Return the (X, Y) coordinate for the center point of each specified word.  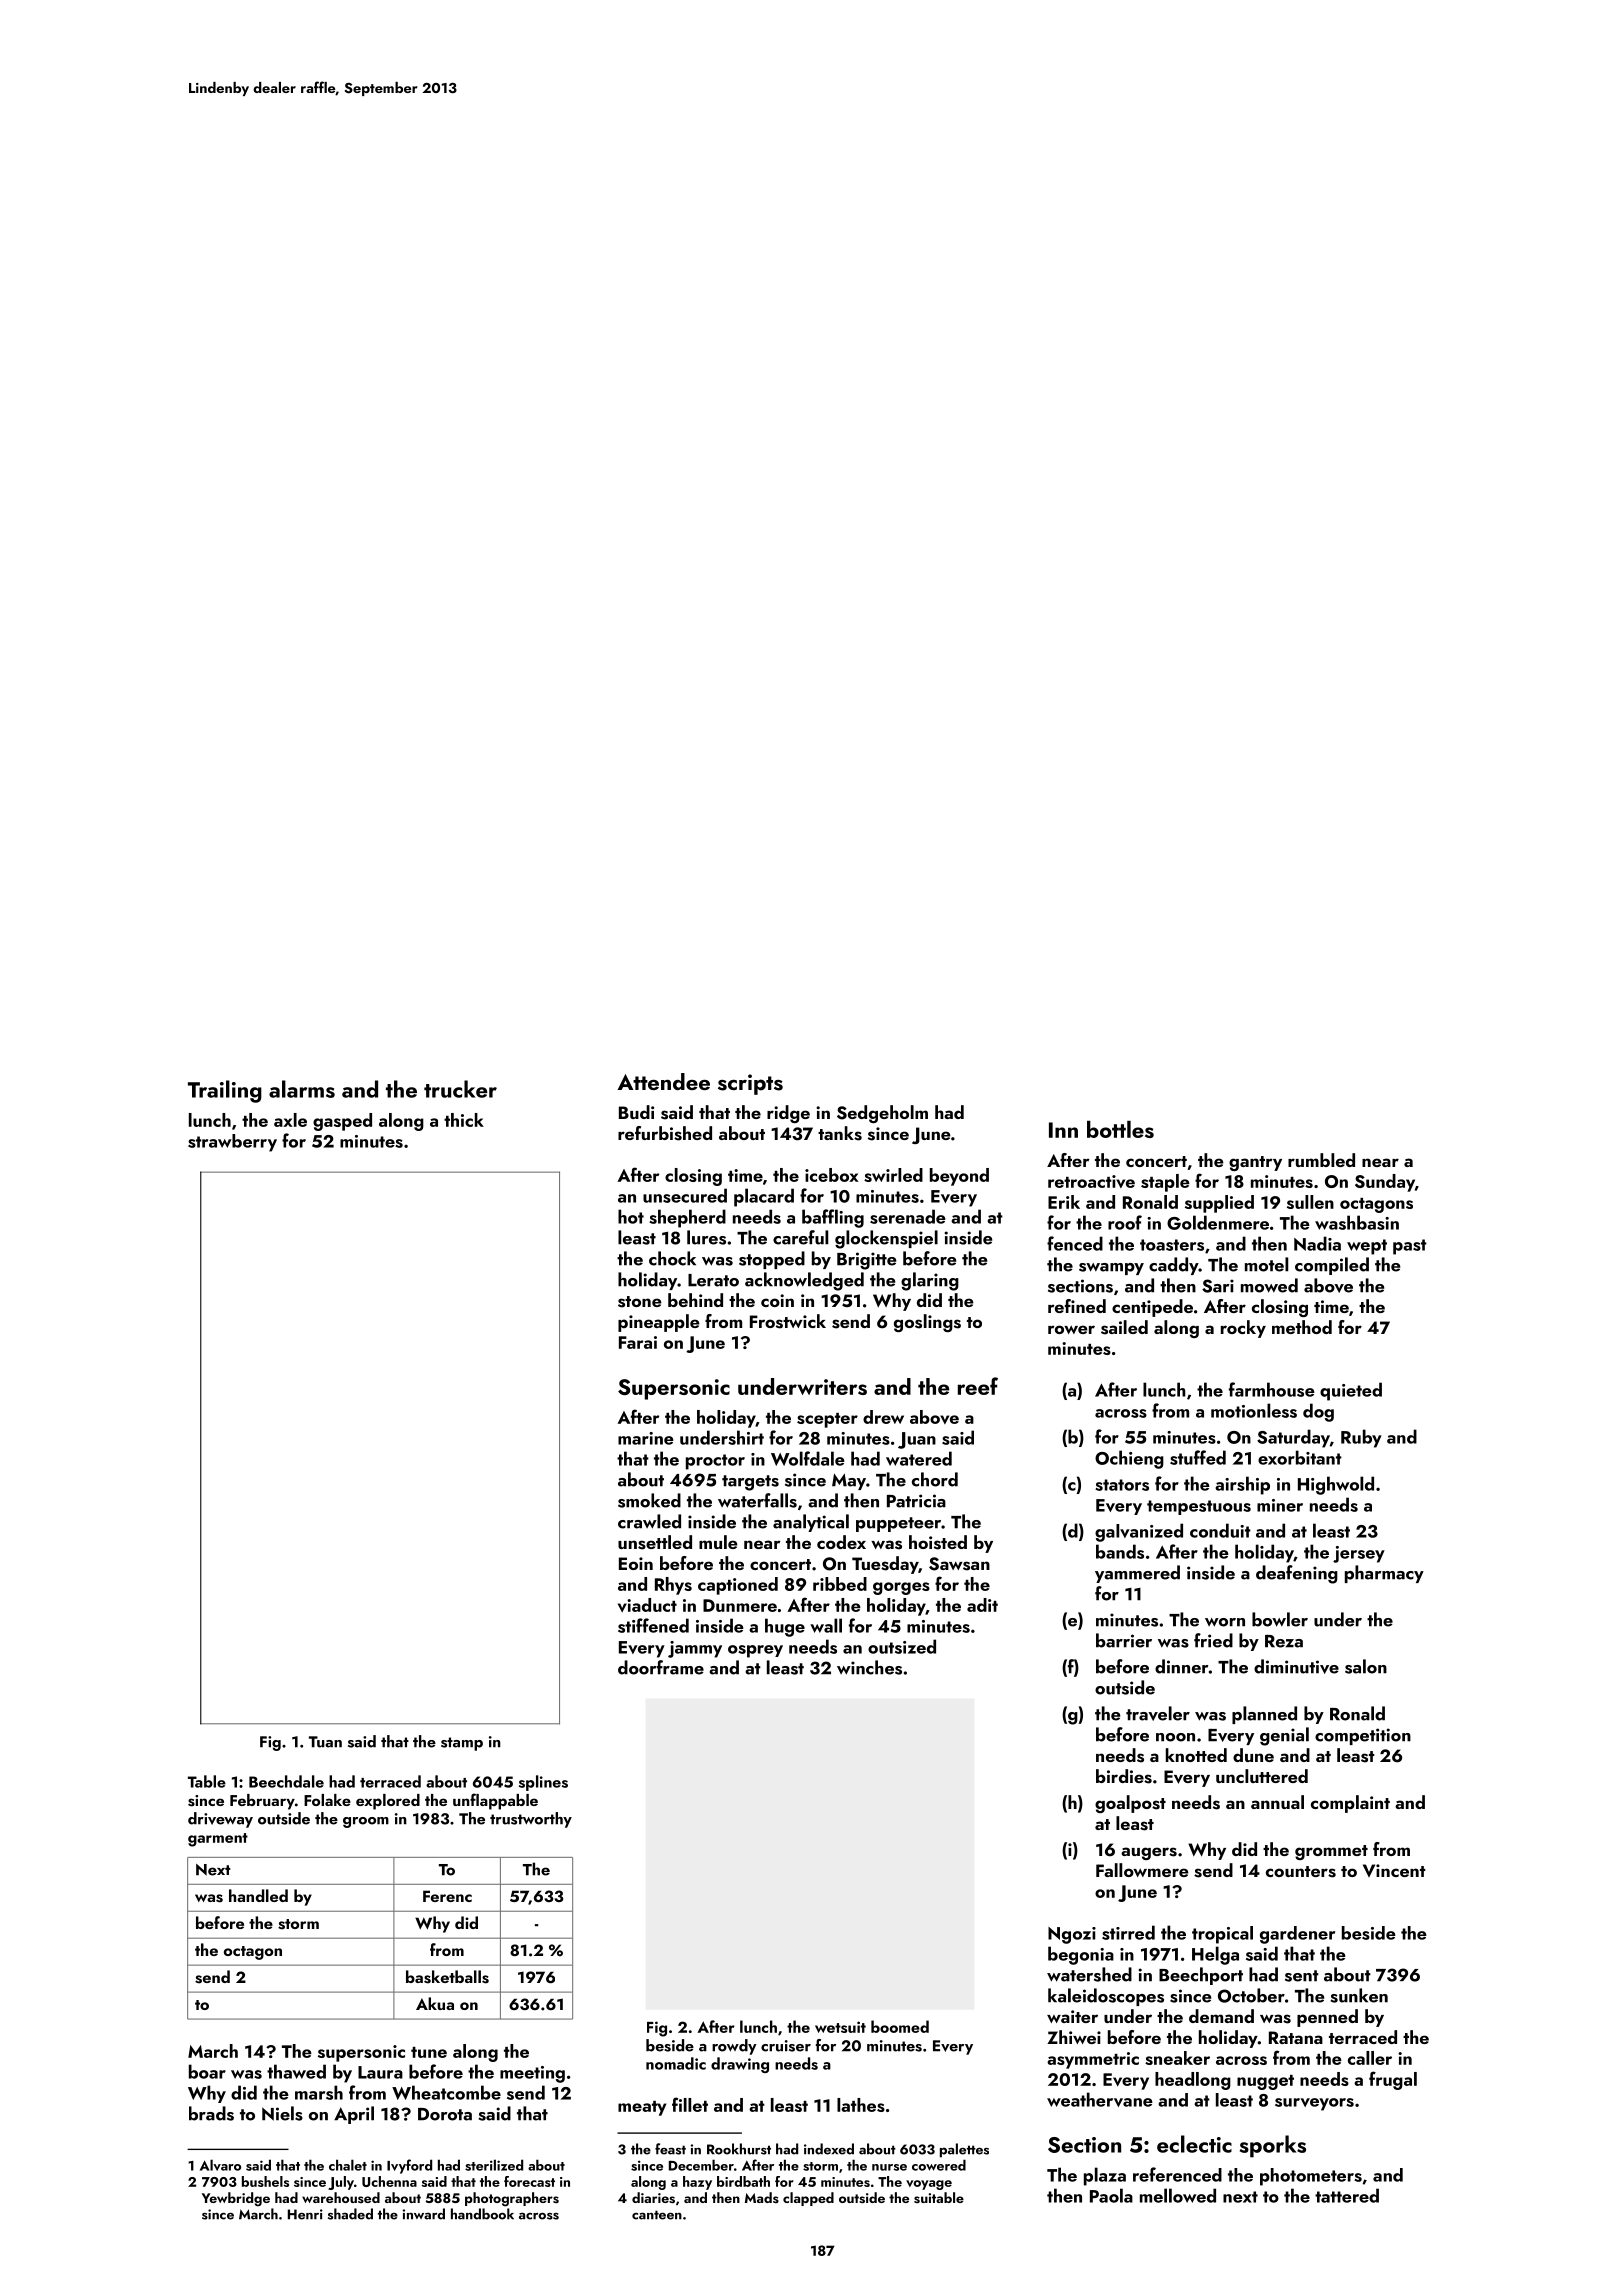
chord (935, 1479)
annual (1277, 1802)
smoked (649, 1500)
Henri (305, 2214)
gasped (342, 1122)
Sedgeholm (882, 1114)
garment (218, 1840)
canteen (657, 2215)
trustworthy (531, 1820)
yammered (1137, 1574)
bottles (1120, 1129)
